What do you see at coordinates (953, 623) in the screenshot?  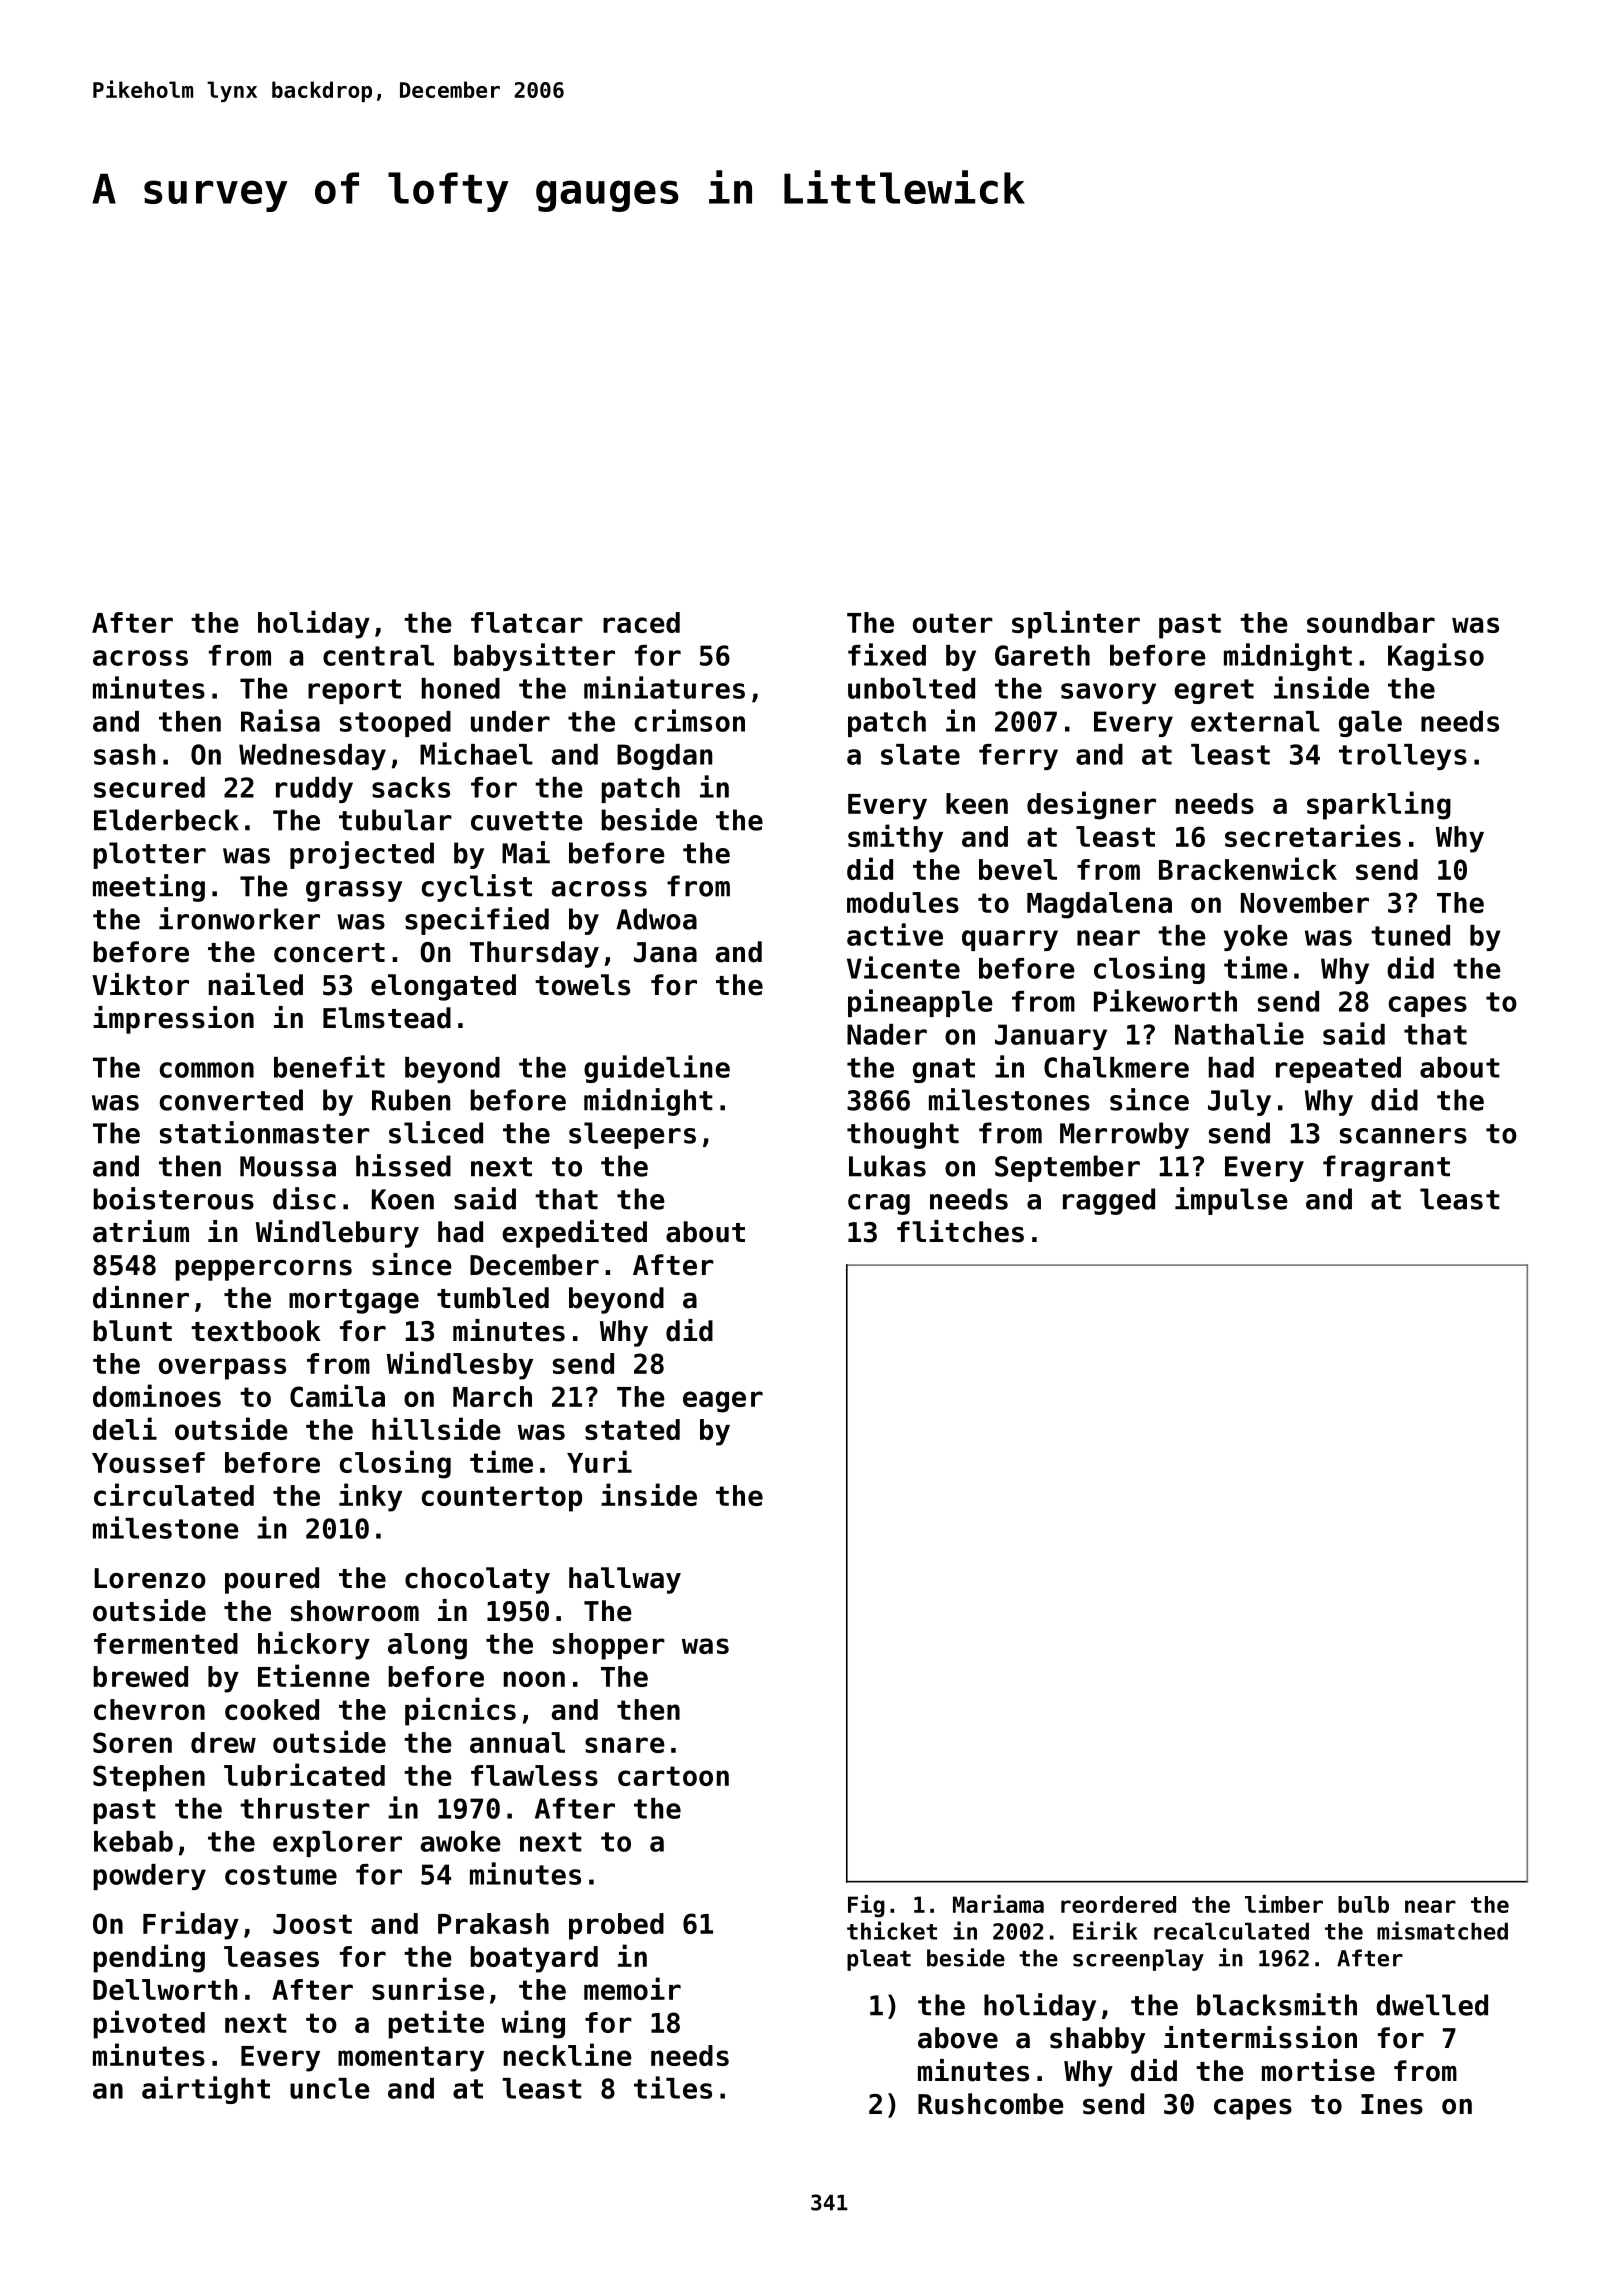 I see `outer` at bounding box center [953, 623].
